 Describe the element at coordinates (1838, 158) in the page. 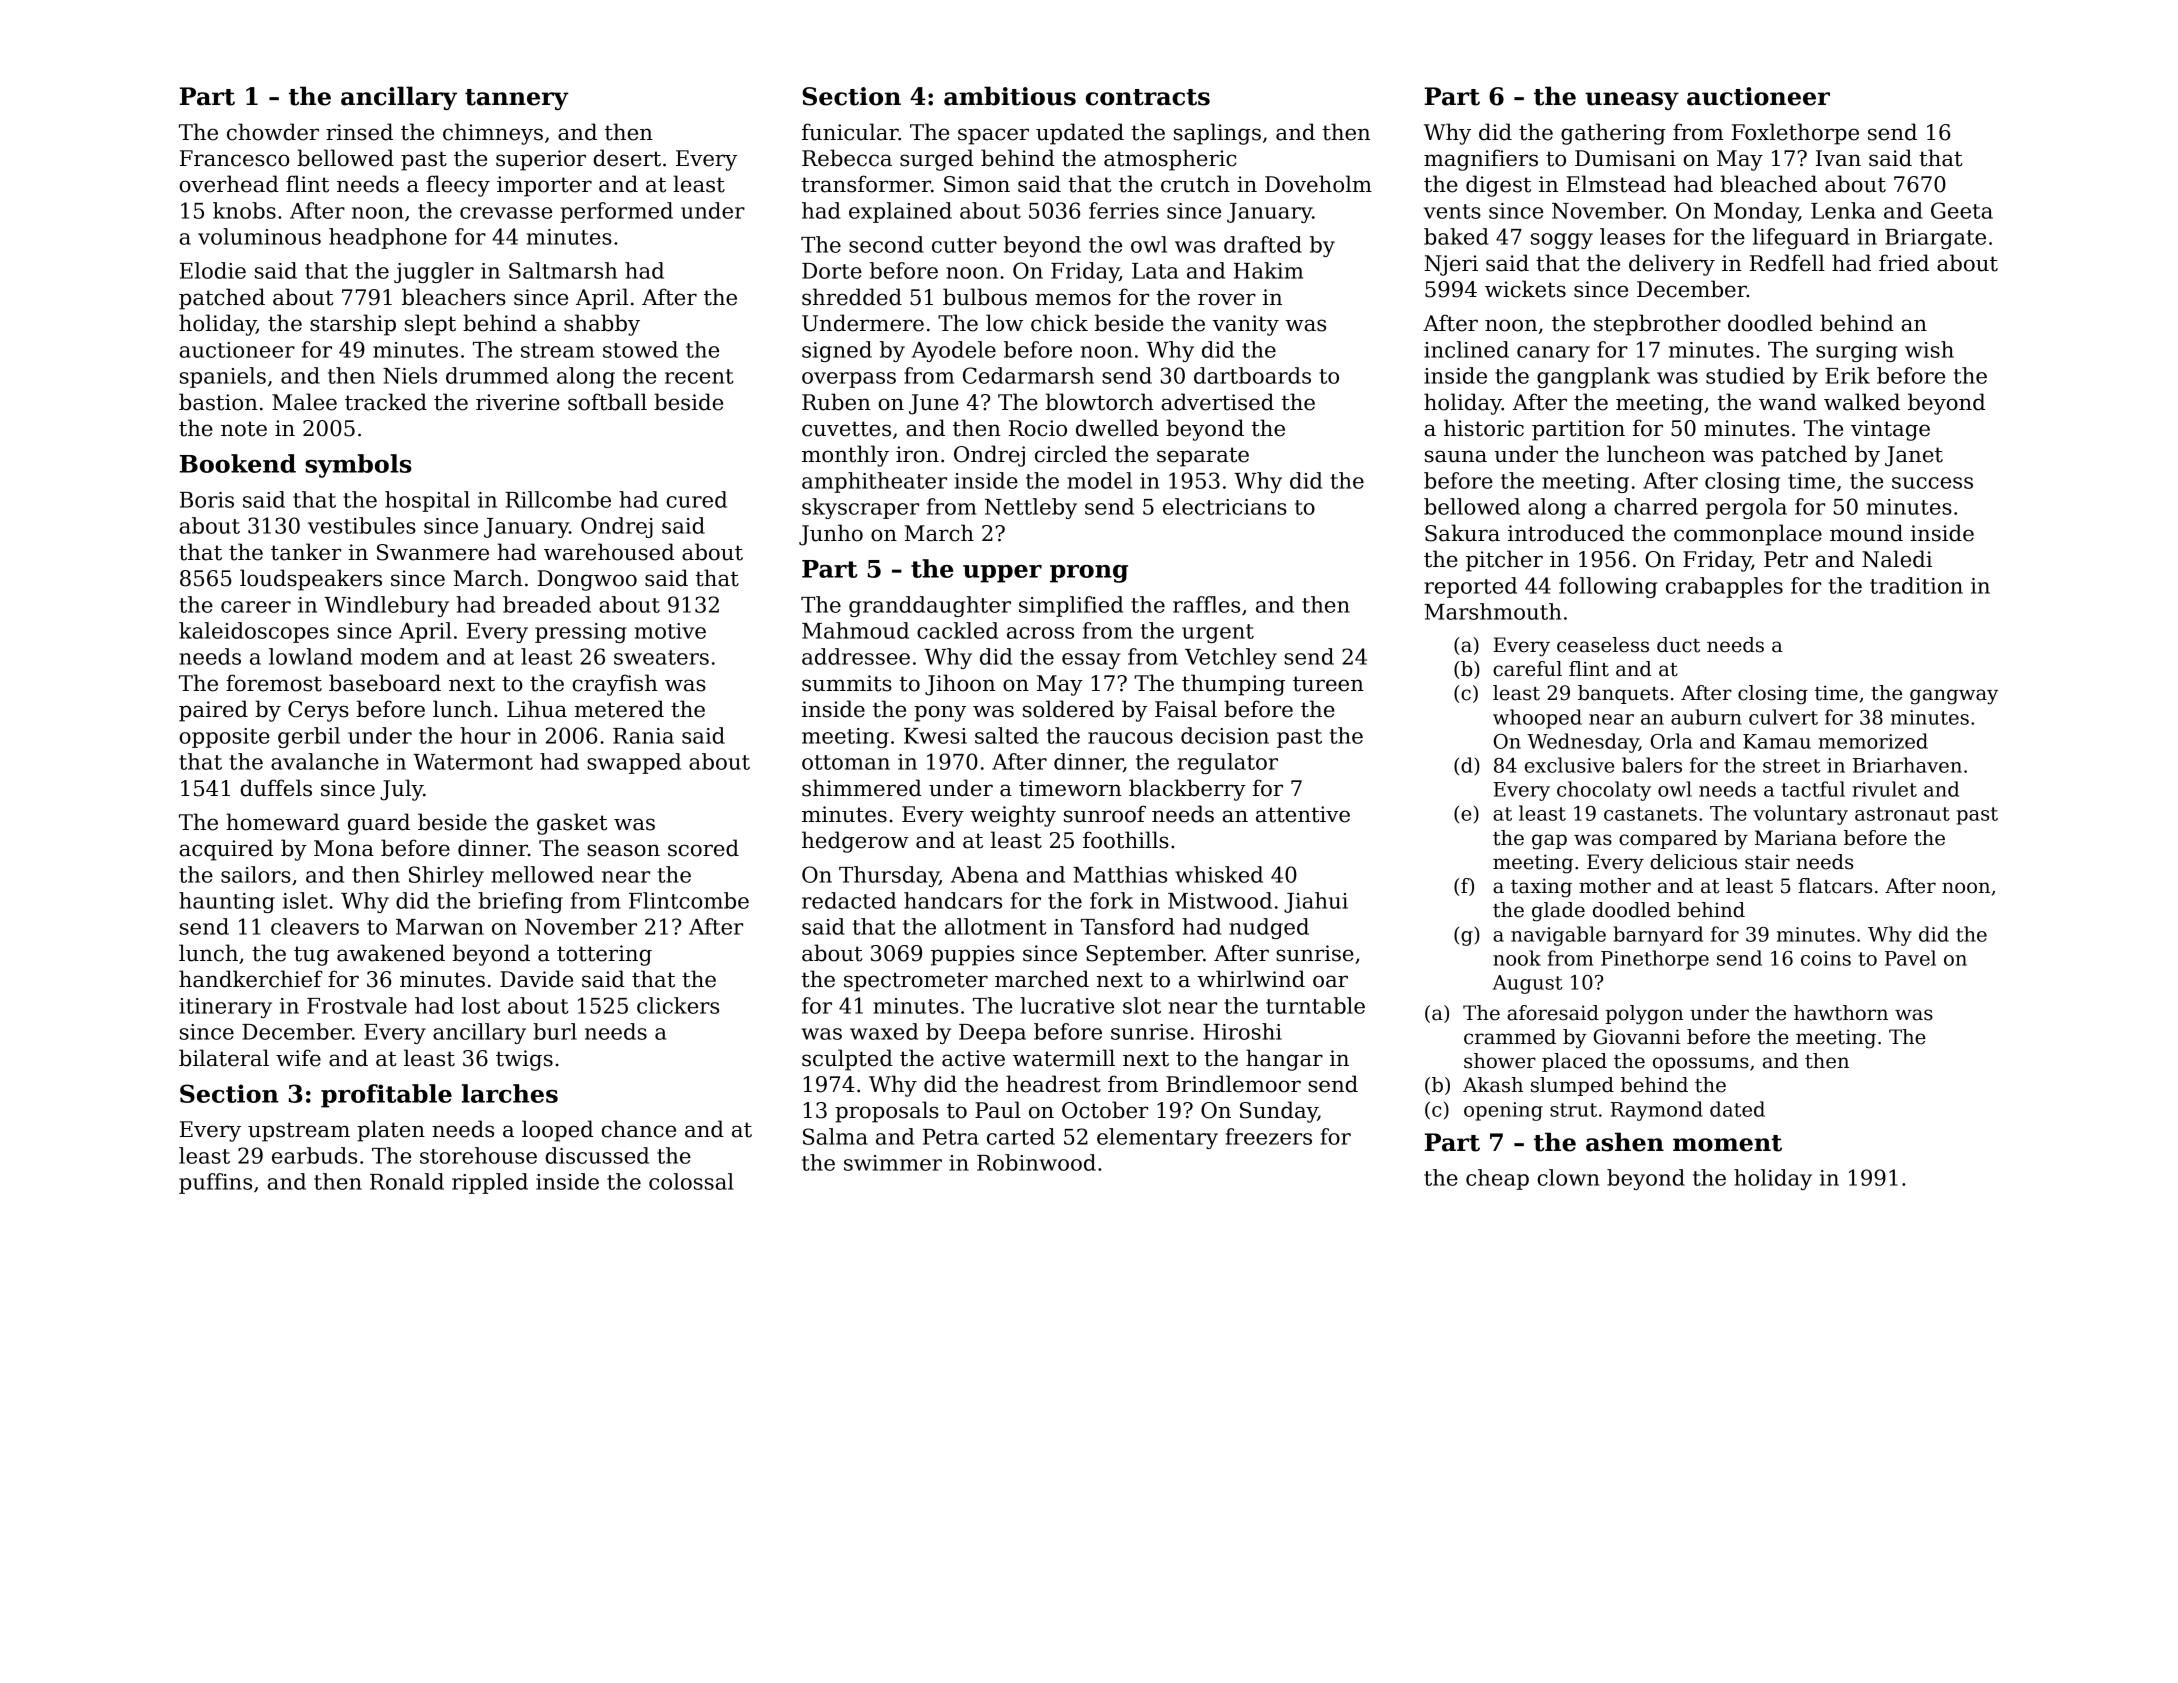

I see `Ivan` at that location.
